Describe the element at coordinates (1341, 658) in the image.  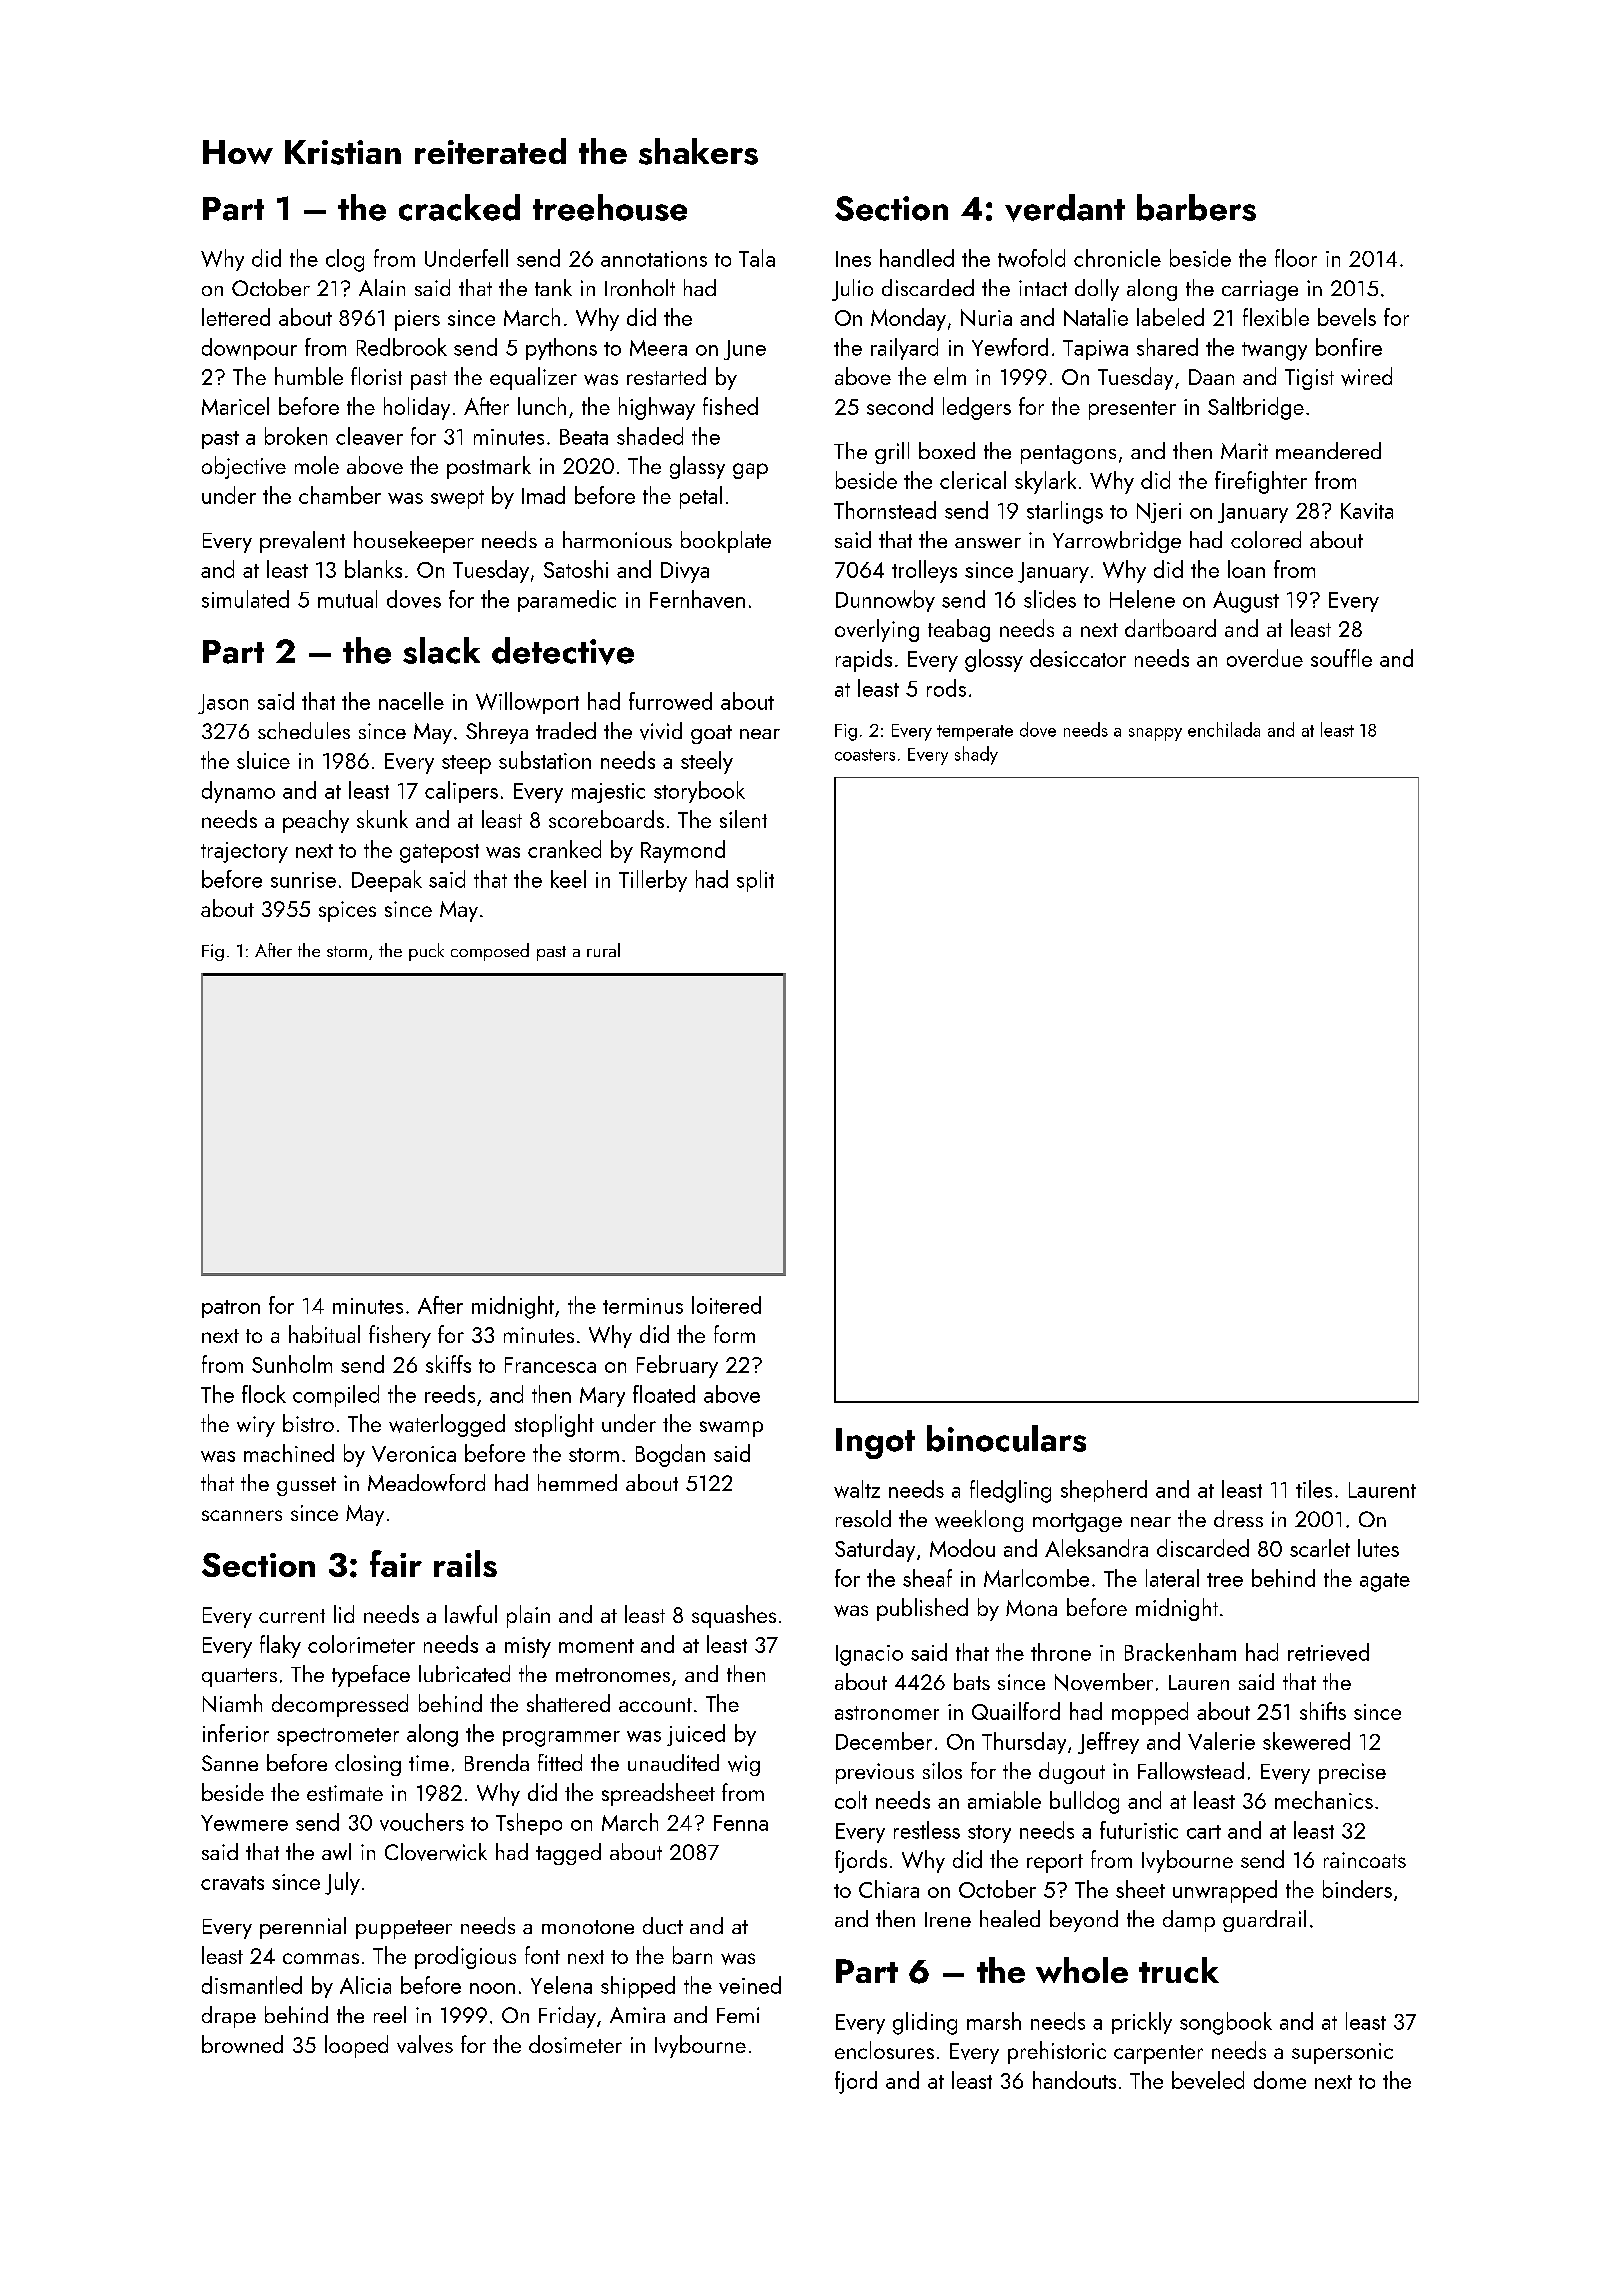
I see `souffle` at that location.
